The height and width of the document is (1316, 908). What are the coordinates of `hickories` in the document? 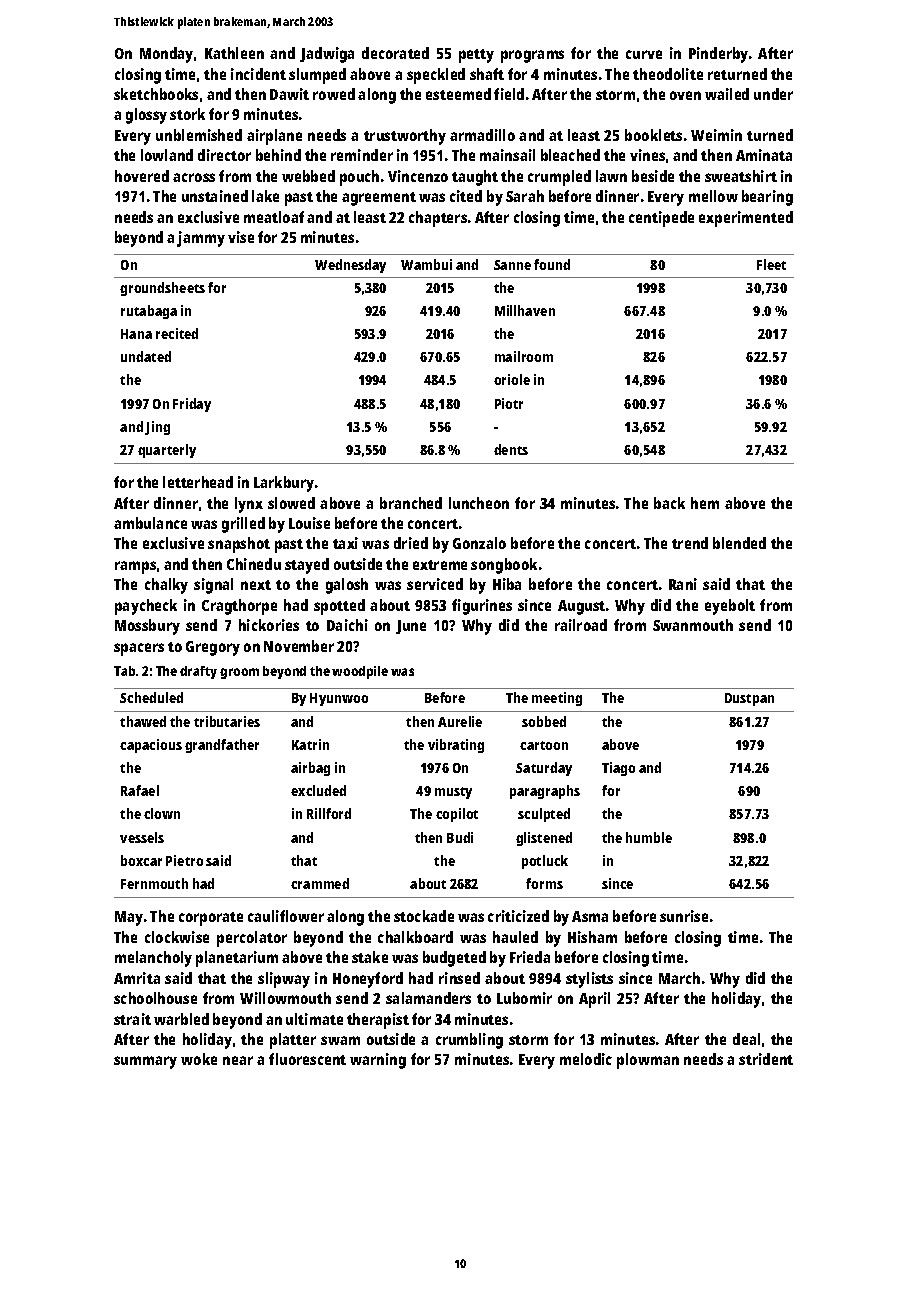 It's located at (269, 625).
